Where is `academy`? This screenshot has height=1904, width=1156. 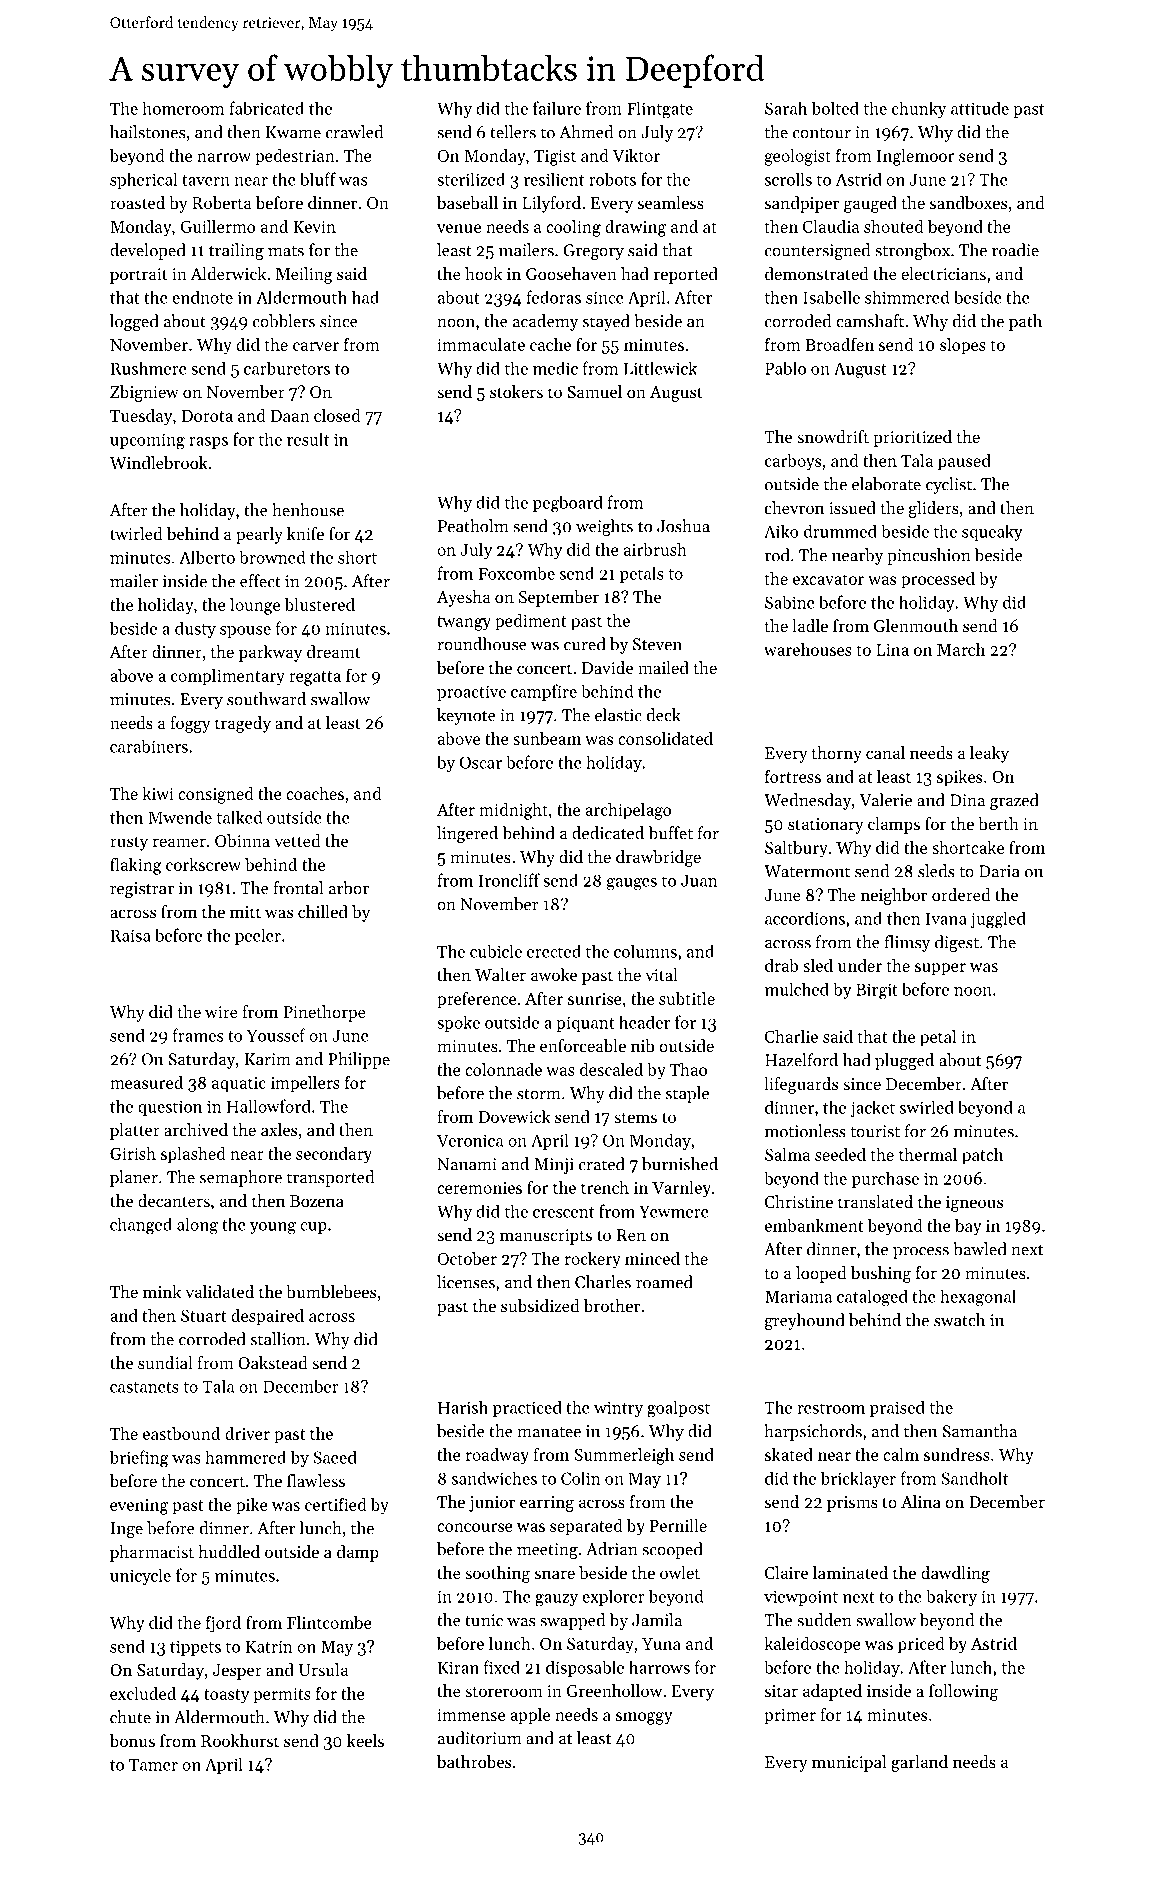
academy is located at coordinates (545, 322).
